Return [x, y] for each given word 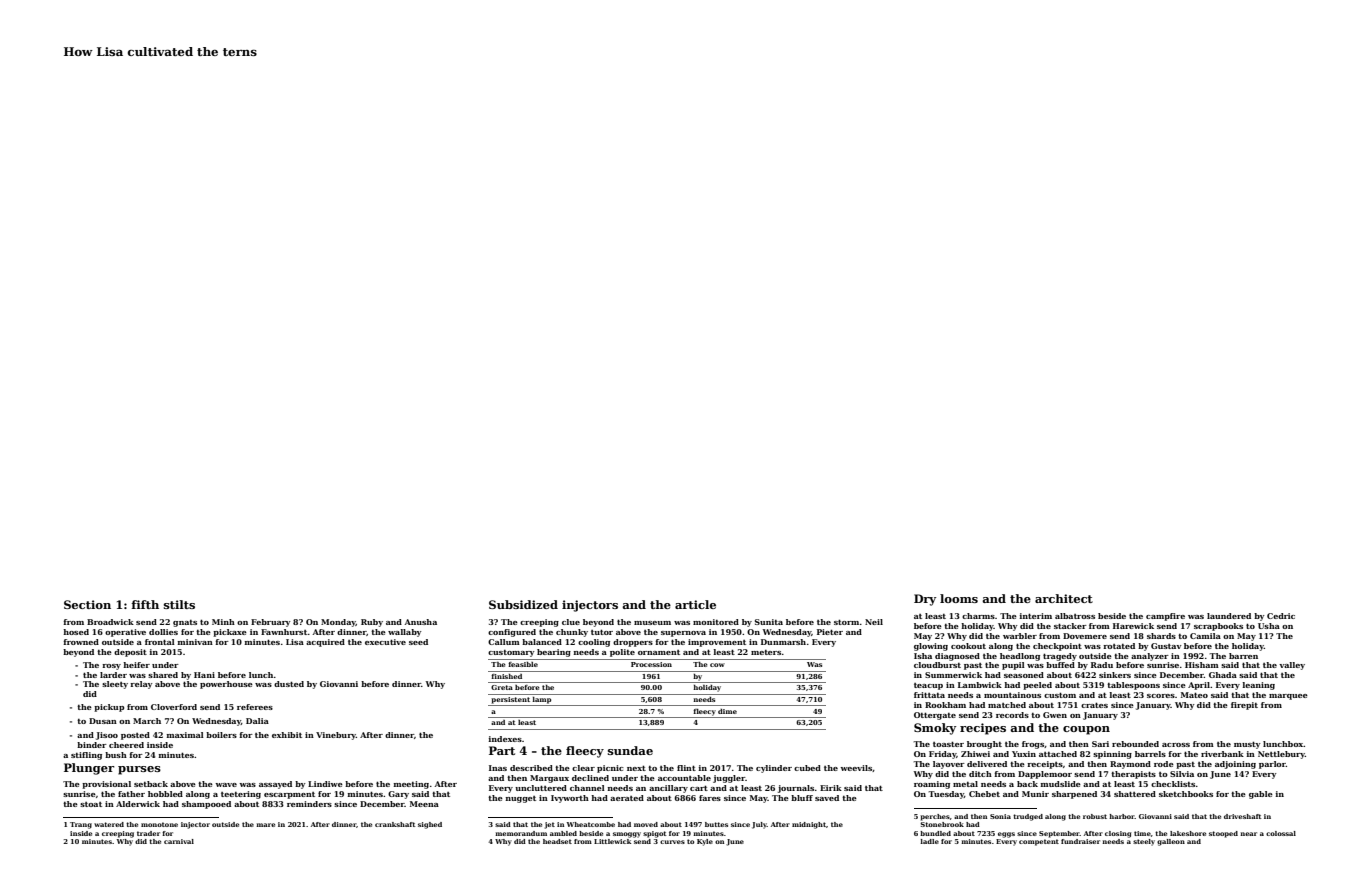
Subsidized [523, 604]
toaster [948, 744]
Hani [204, 675]
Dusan [103, 721]
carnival [179, 841]
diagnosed [957, 657]
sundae [630, 750]
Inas [498, 768]
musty [1247, 745]
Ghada [1223, 675]
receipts [1045, 765]
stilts [179, 604]
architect [1064, 598]
